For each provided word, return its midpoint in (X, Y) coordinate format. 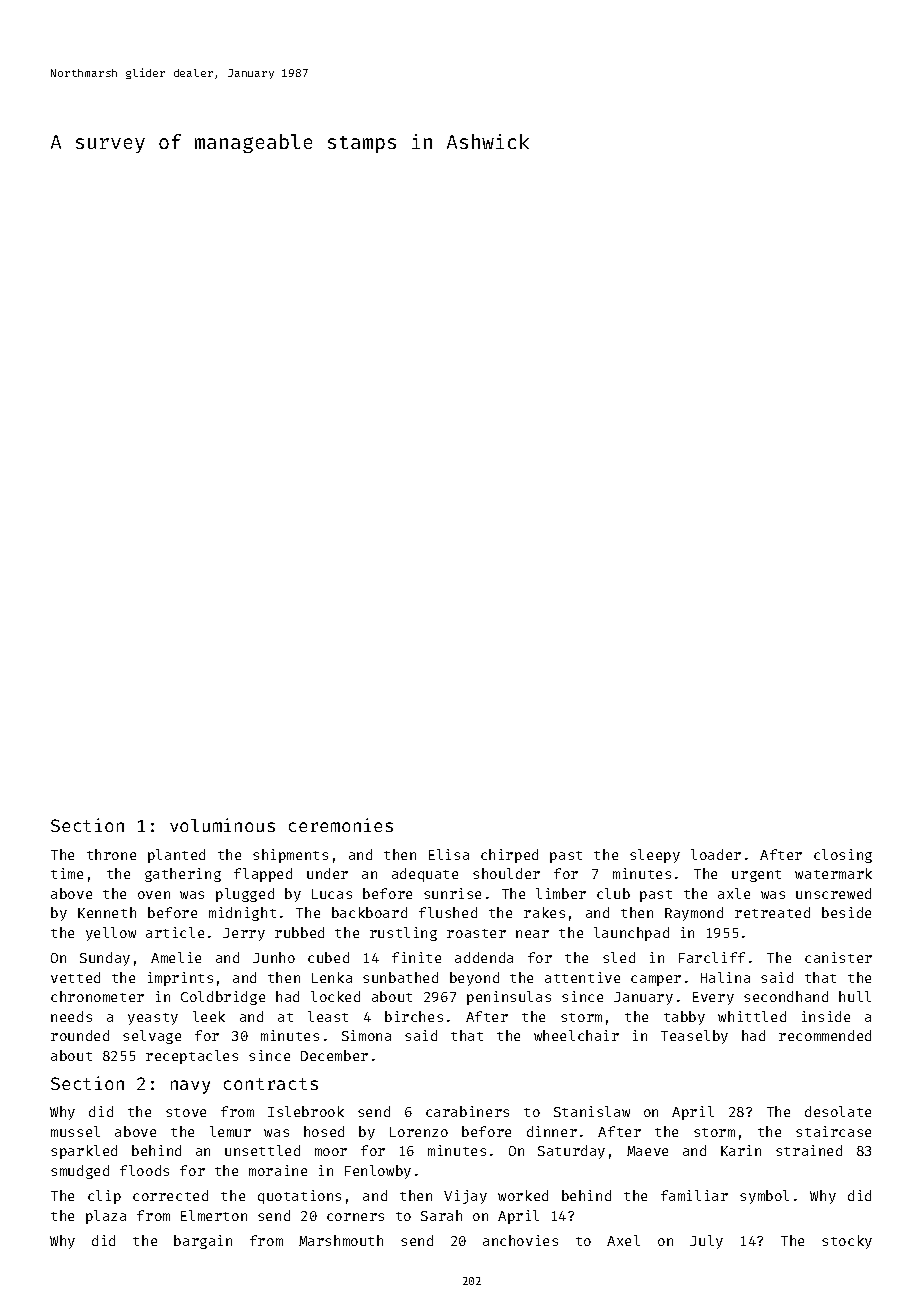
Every (713, 998)
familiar (694, 1195)
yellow (111, 934)
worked (523, 1195)
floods (144, 1170)
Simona (366, 1035)
